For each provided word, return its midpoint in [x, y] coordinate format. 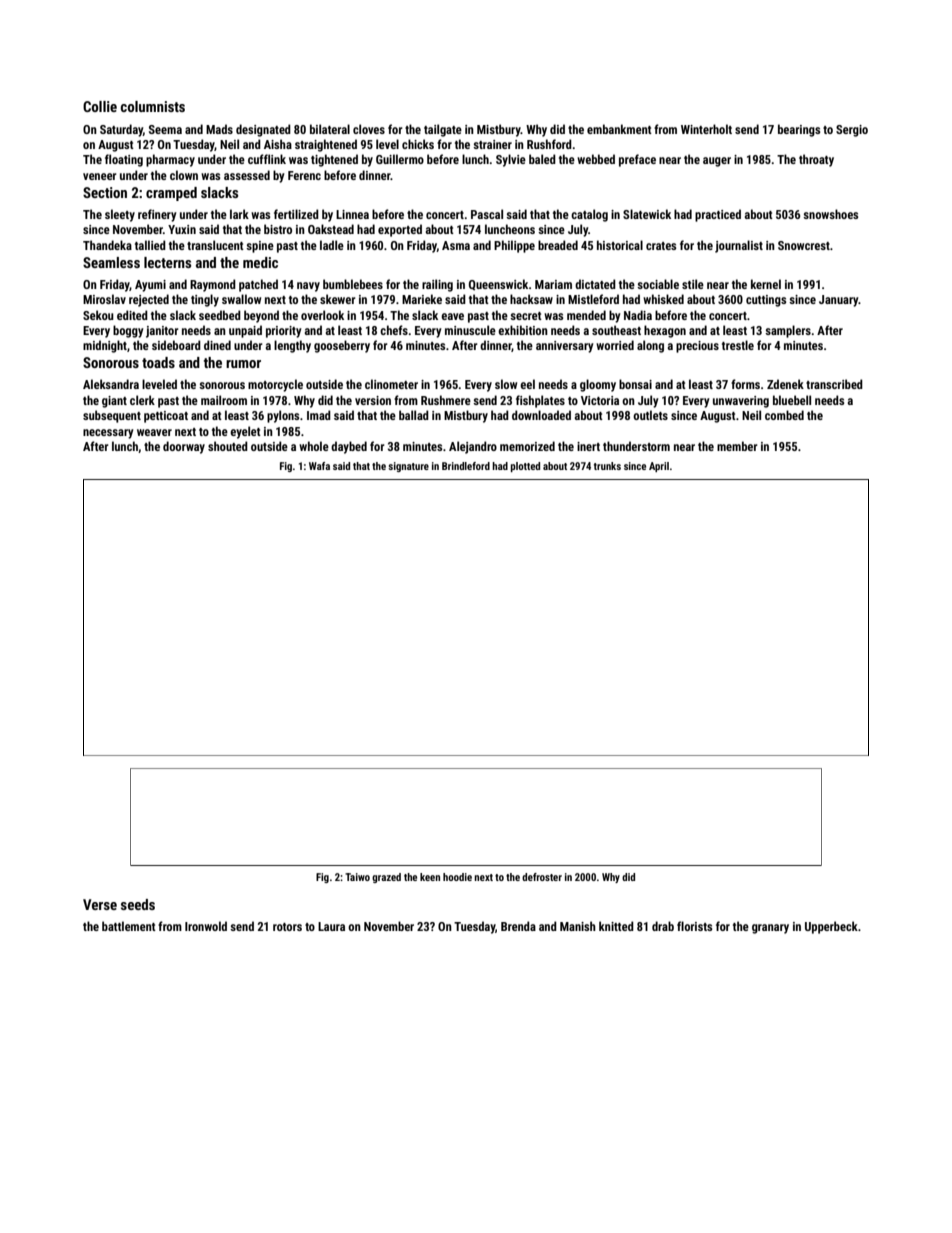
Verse [100, 904]
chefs [394, 330]
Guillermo [400, 159]
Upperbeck [831, 927]
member [737, 446]
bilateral [330, 129]
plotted [525, 467]
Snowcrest [804, 245]
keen [430, 877]
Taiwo [357, 877]
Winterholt [706, 129]
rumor [243, 364]
